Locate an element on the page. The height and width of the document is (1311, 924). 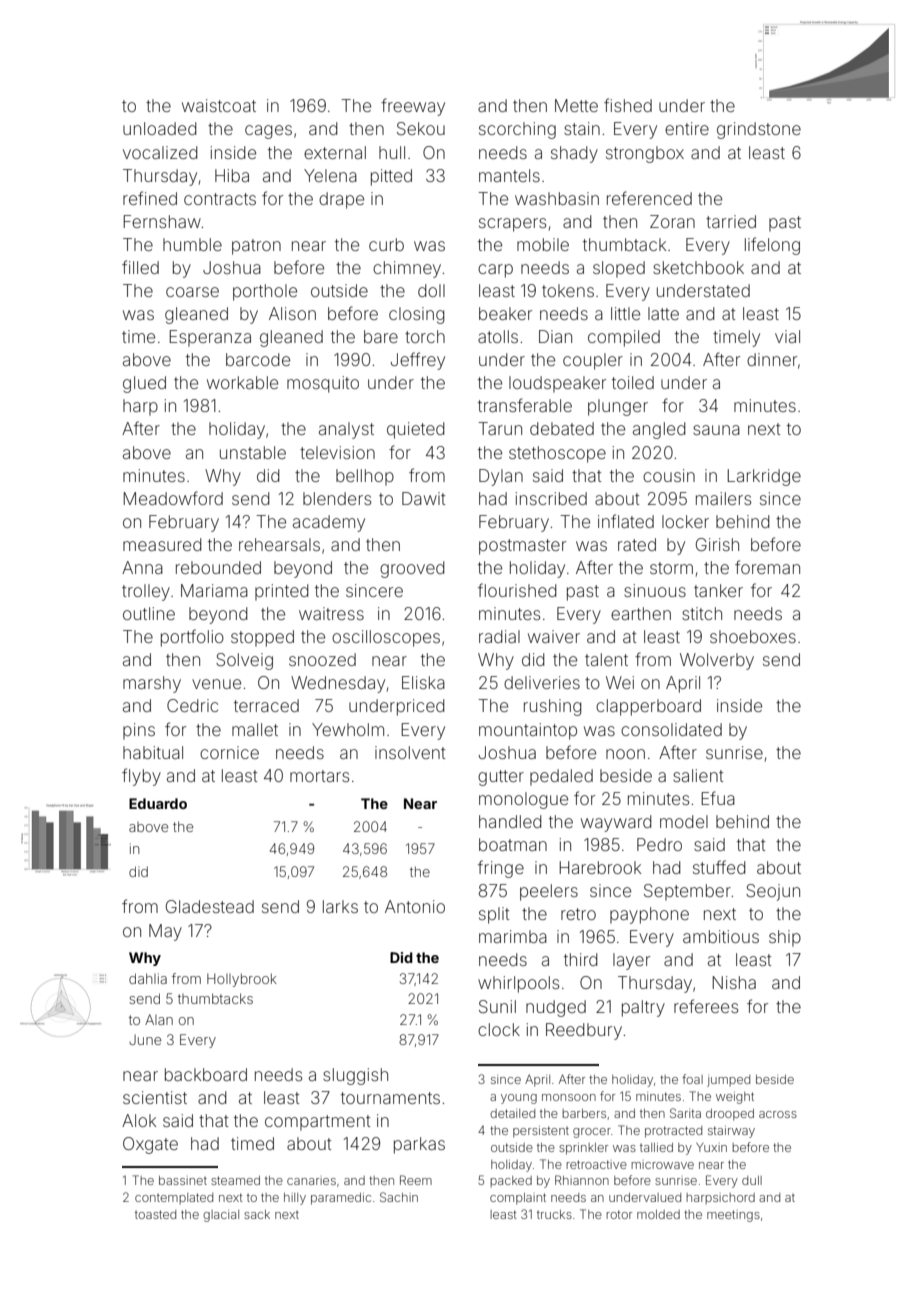
talent is located at coordinates (606, 659).
